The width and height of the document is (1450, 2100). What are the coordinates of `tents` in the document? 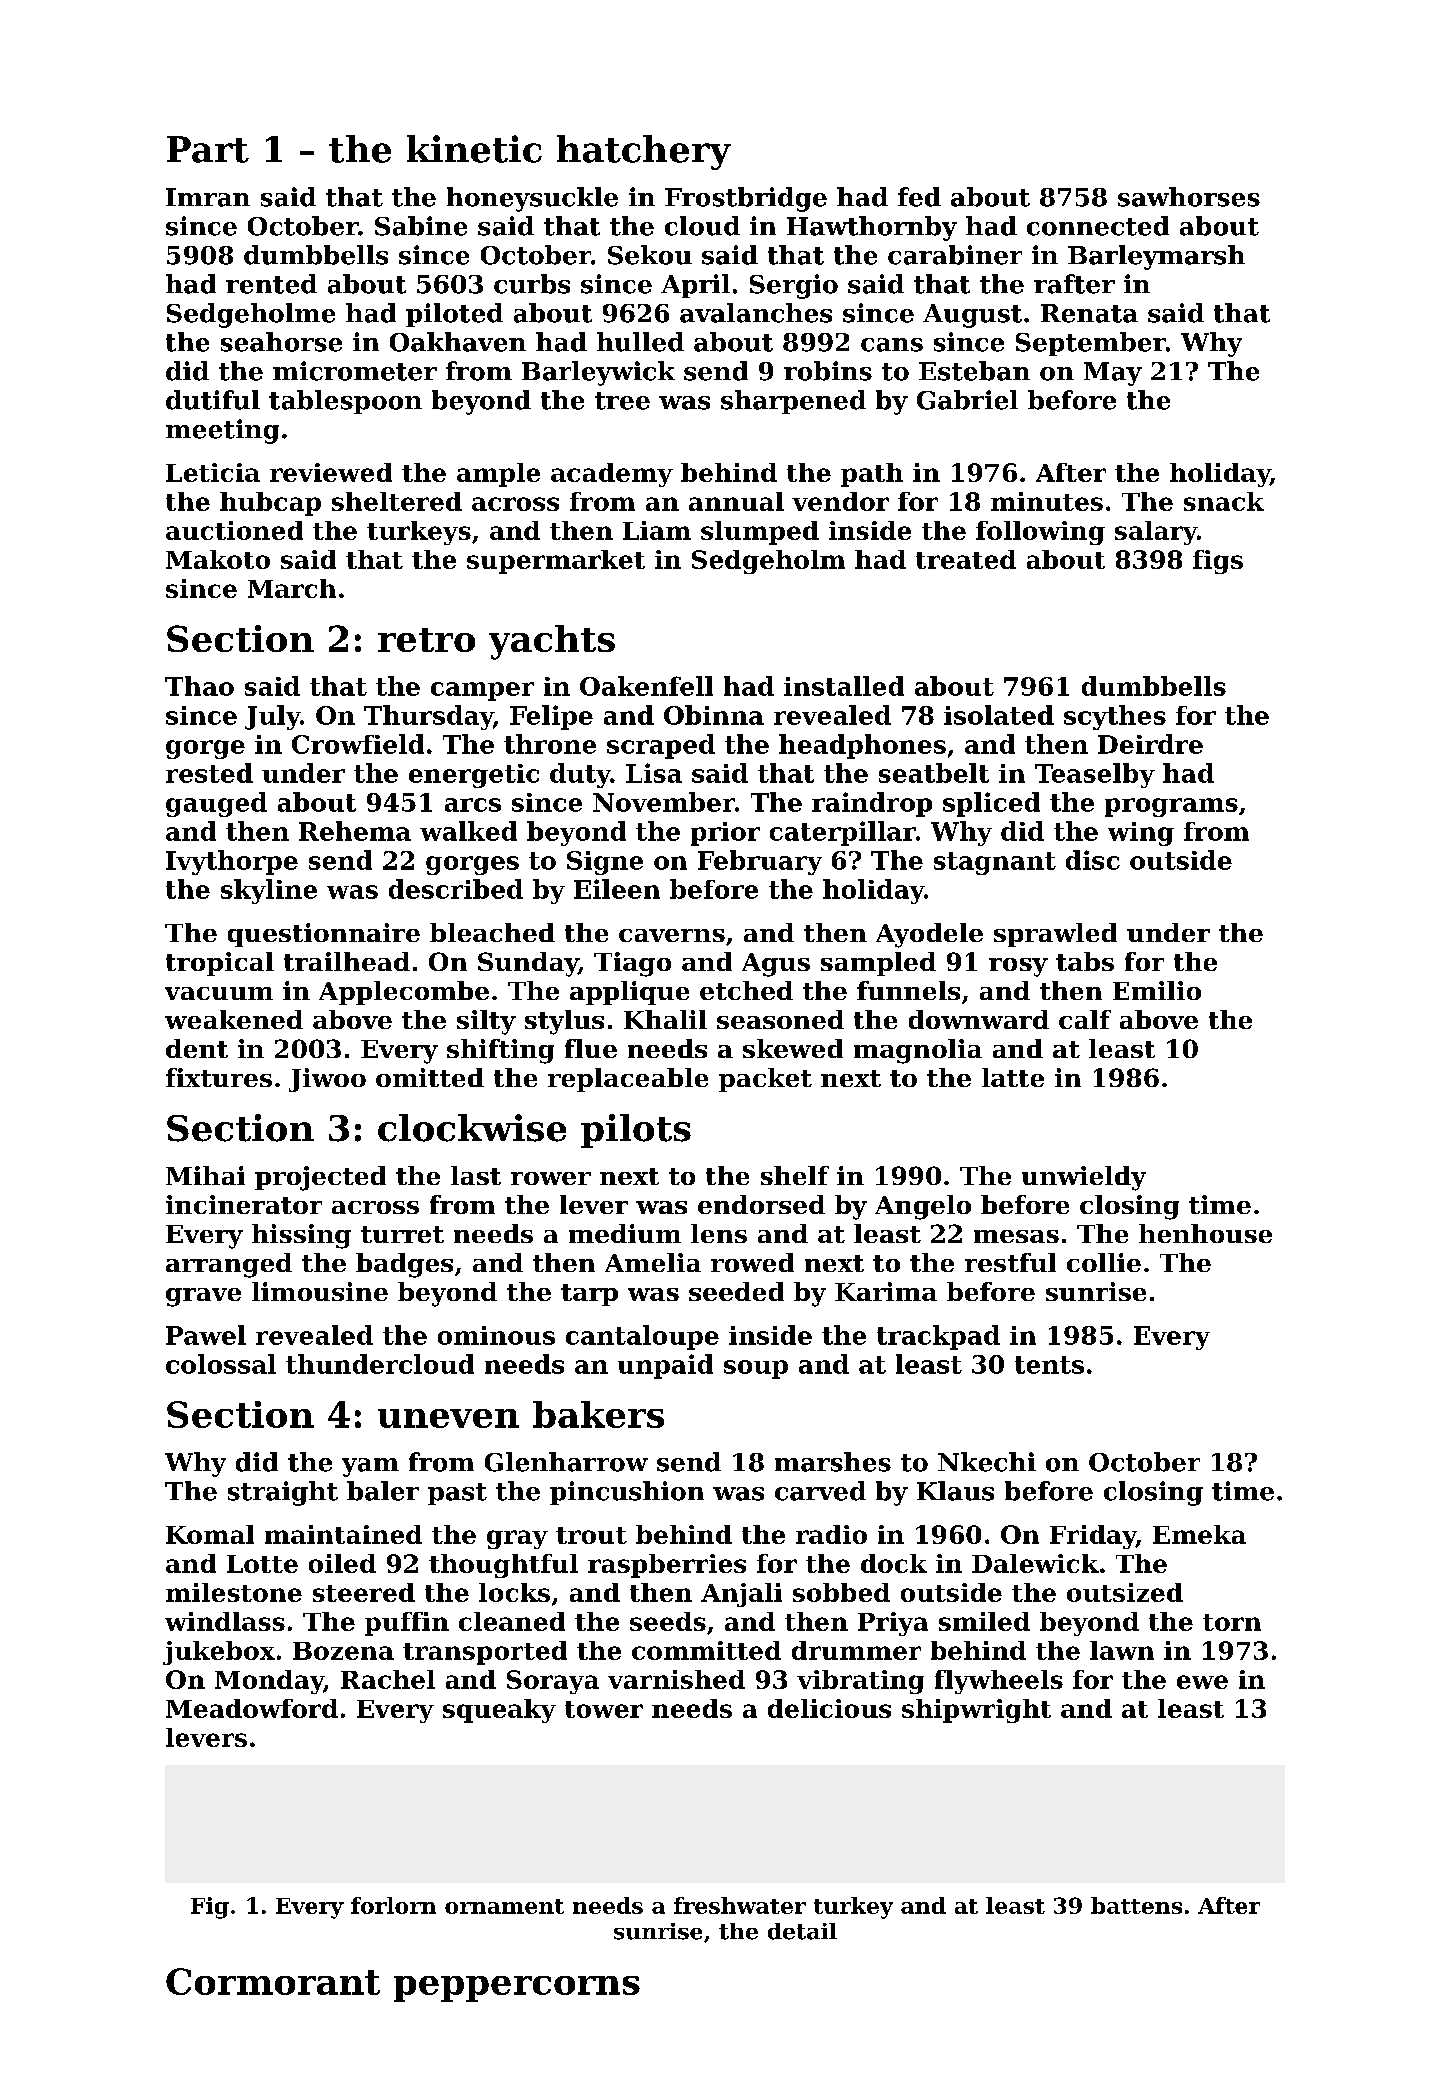 It's located at (1049, 1365).
